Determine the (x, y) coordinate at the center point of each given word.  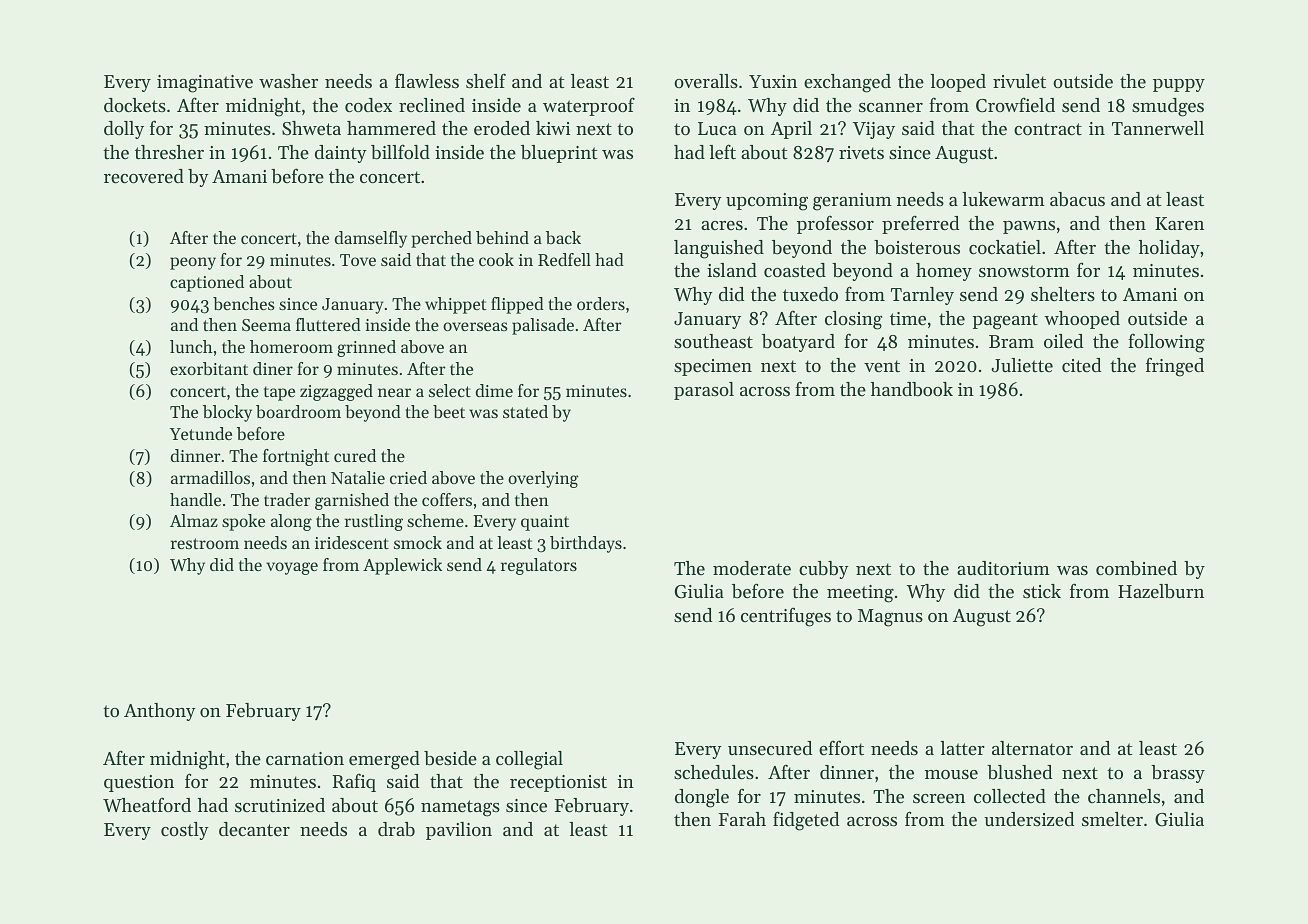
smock (418, 542)
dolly (124, 130)
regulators (539, 566)
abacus (1077, 199)
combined (1136, 568)
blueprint (559, 154)
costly (185, 831)
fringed (1175, 367)
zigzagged (336, 392)
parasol (704, 391)
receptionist (558, 783)
